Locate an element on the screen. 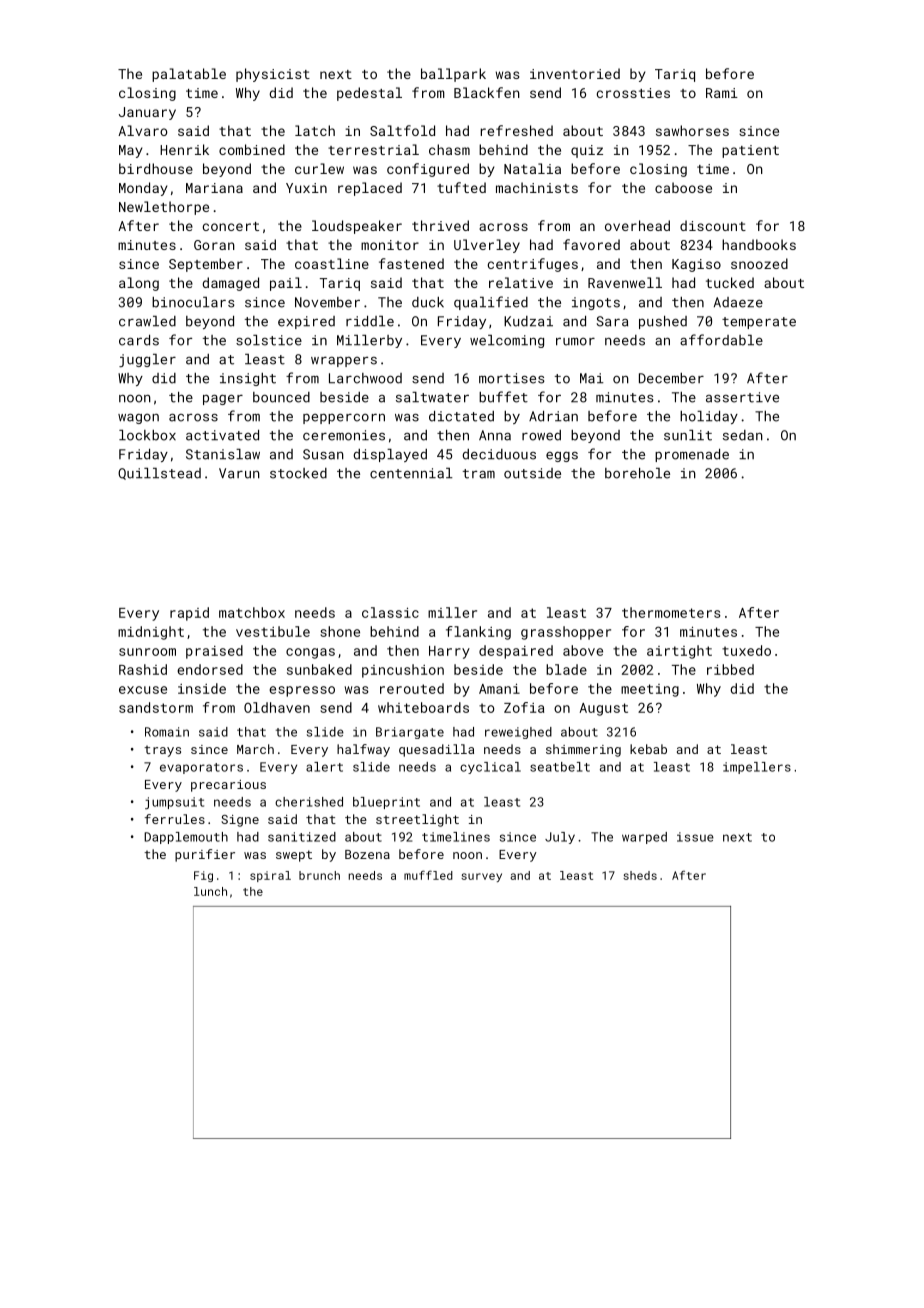 Image resolution: width=924 pixels, height=1308 pixels. pail is located at coordinates (286, 284).
